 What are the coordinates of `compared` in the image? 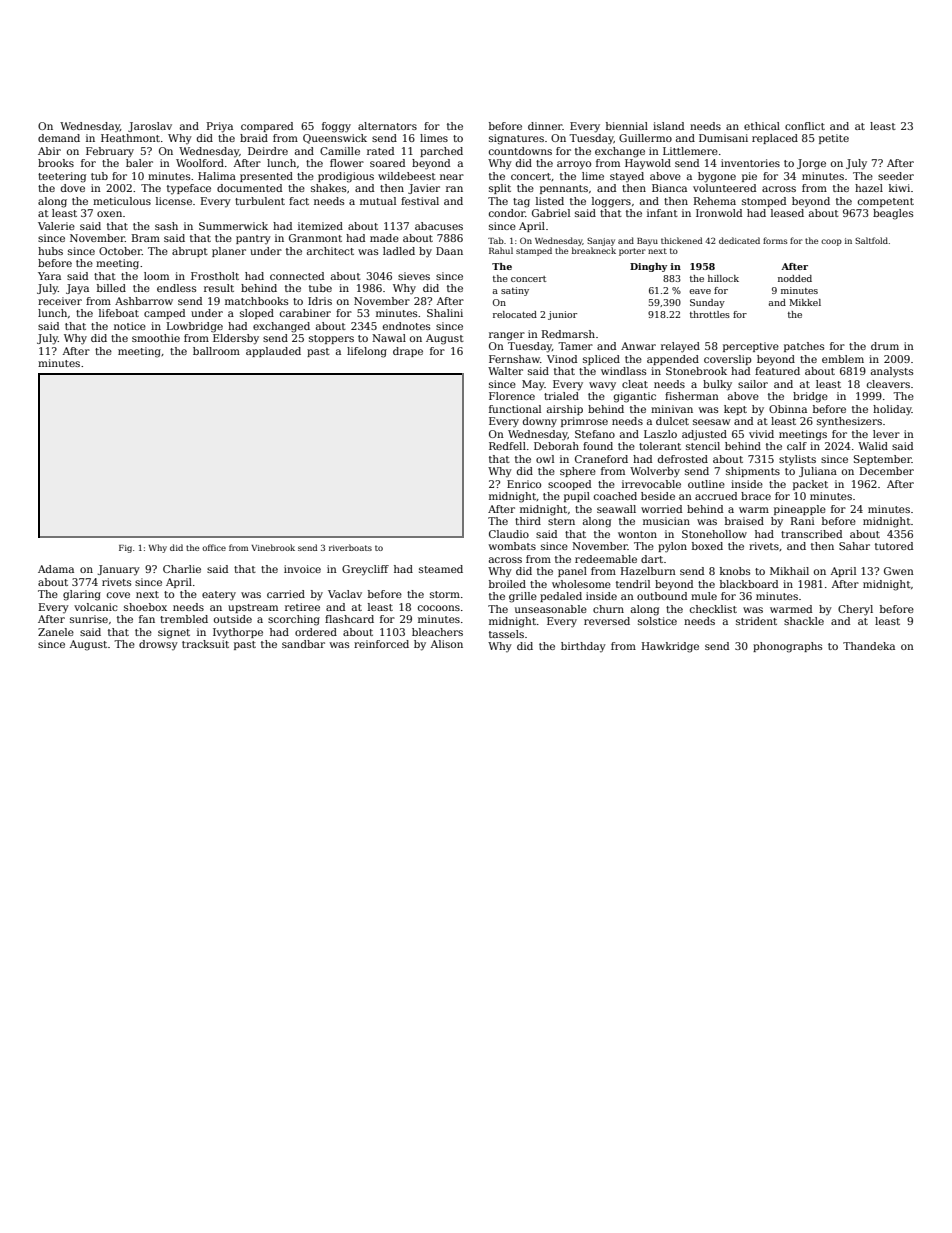 It's located at (267, 127).
